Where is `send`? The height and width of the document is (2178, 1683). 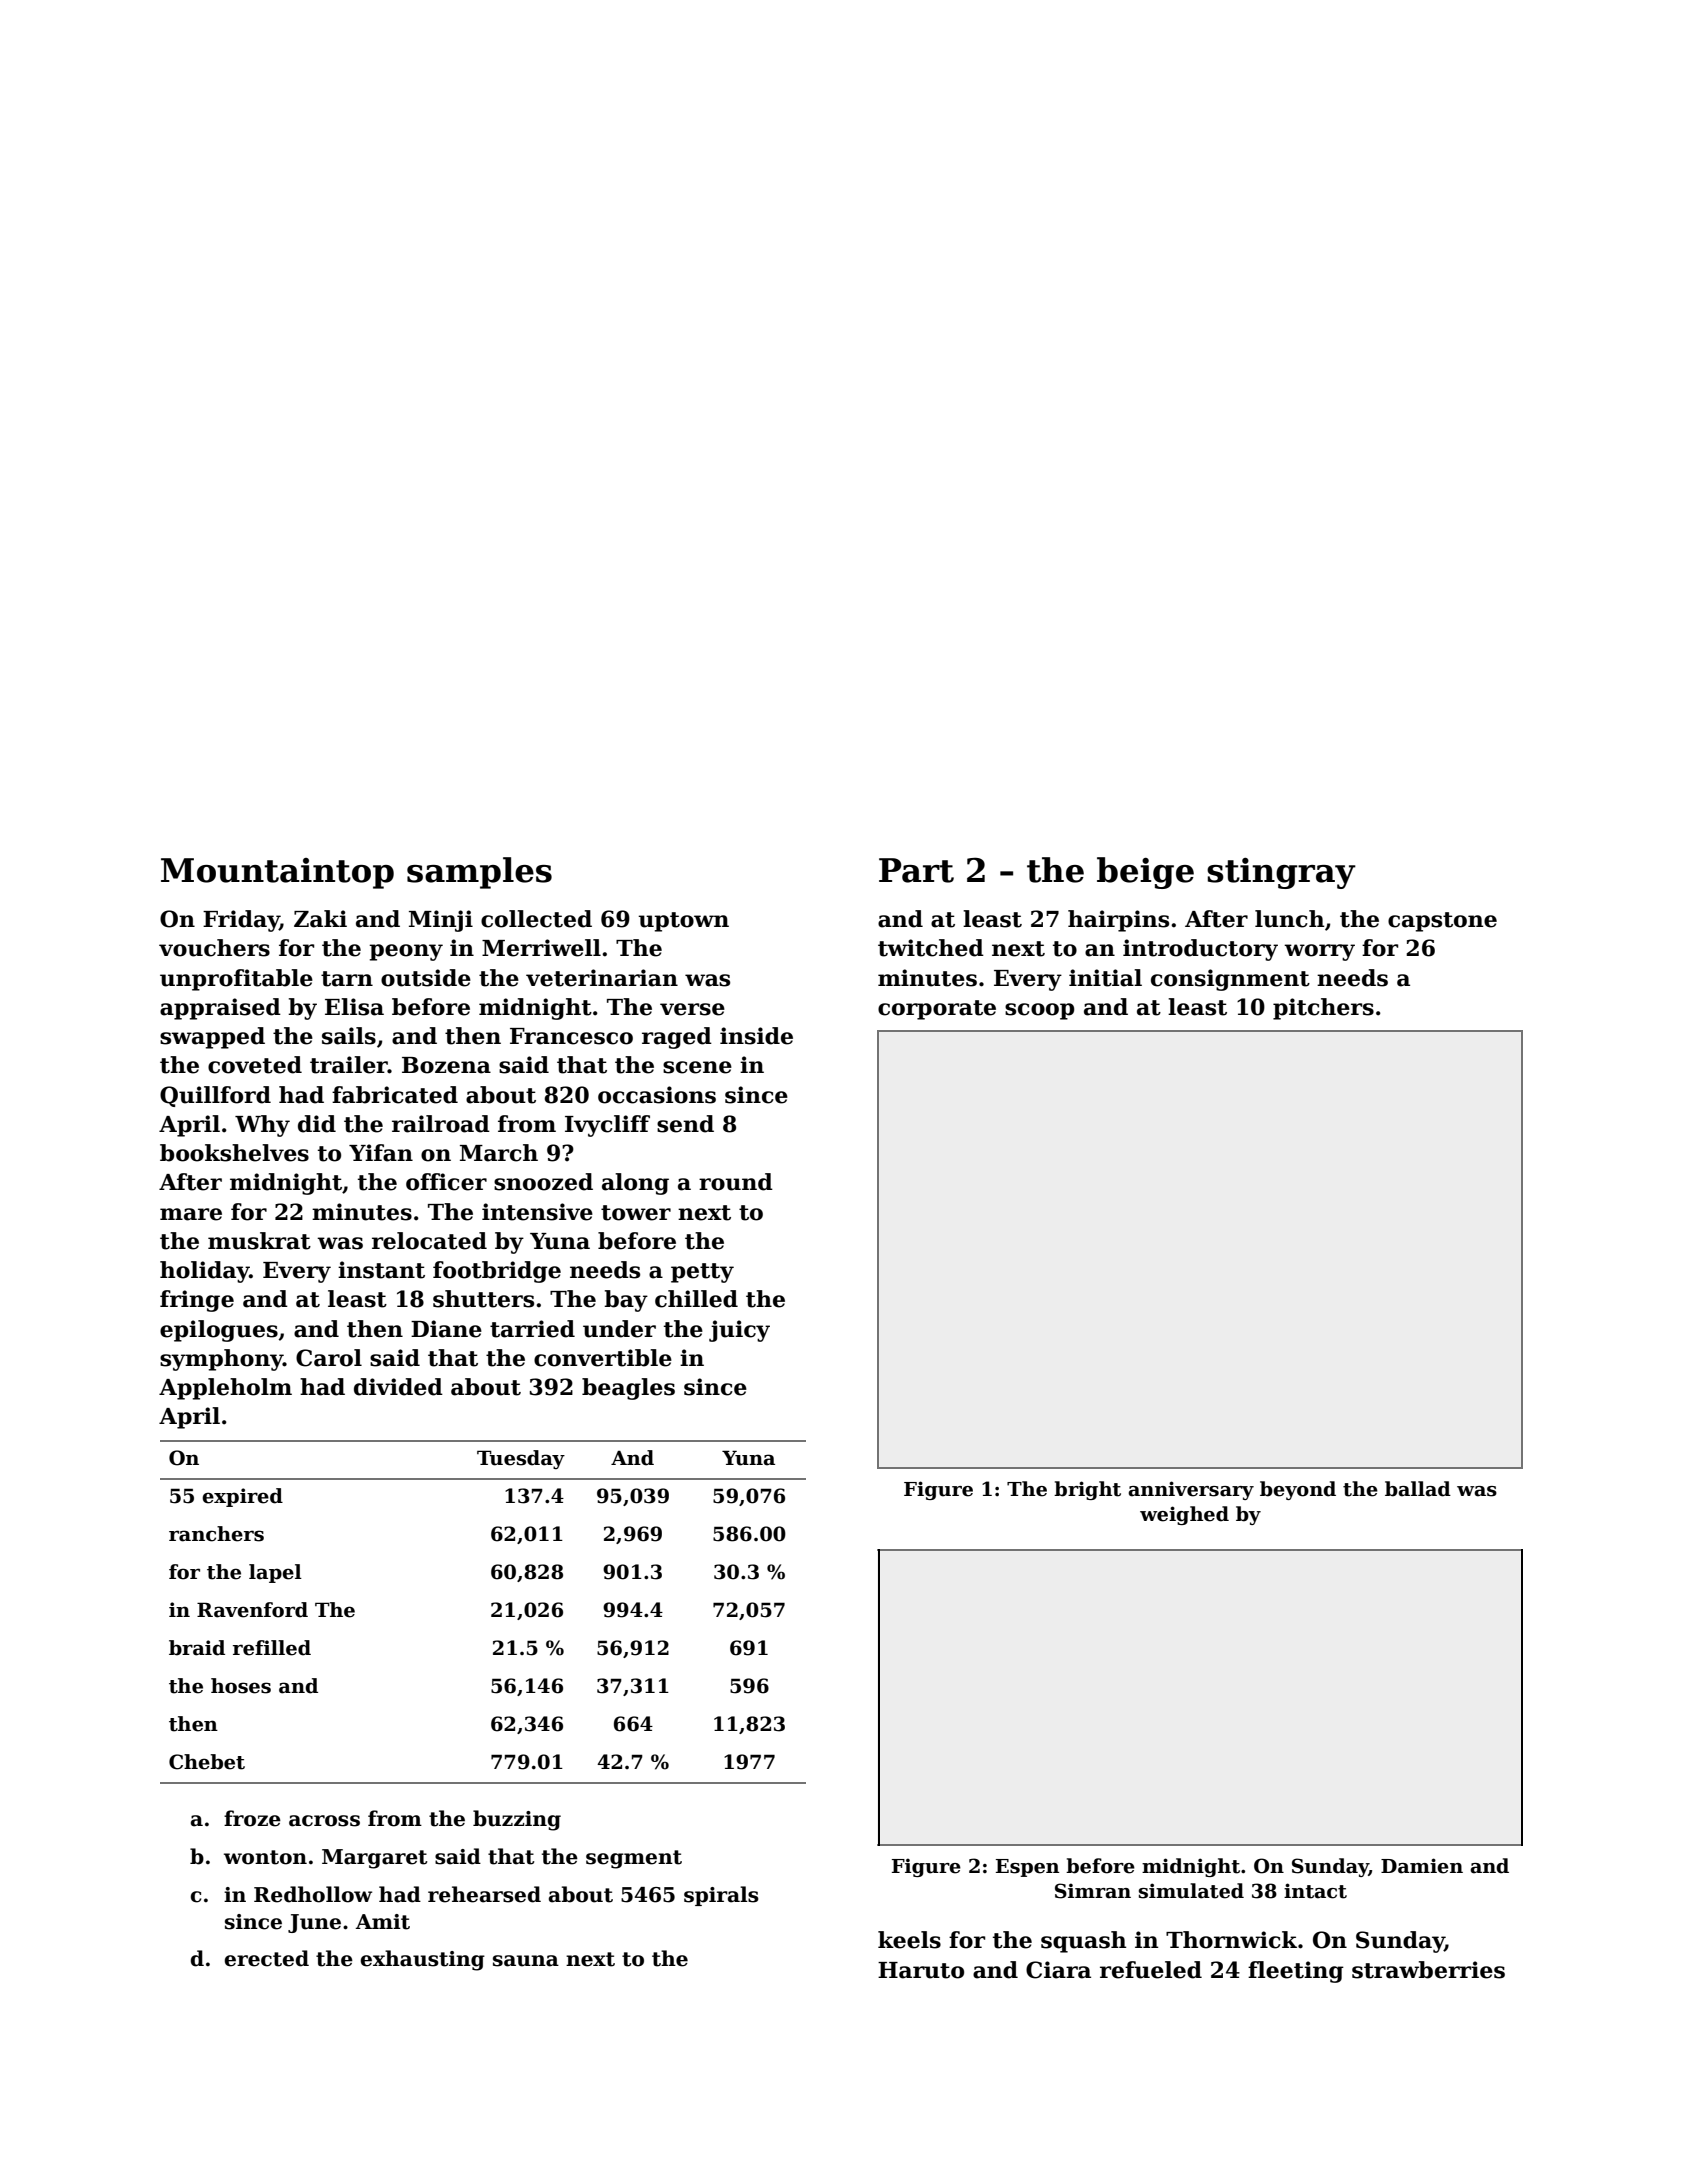 send is located at coordinates (685, 1124).
